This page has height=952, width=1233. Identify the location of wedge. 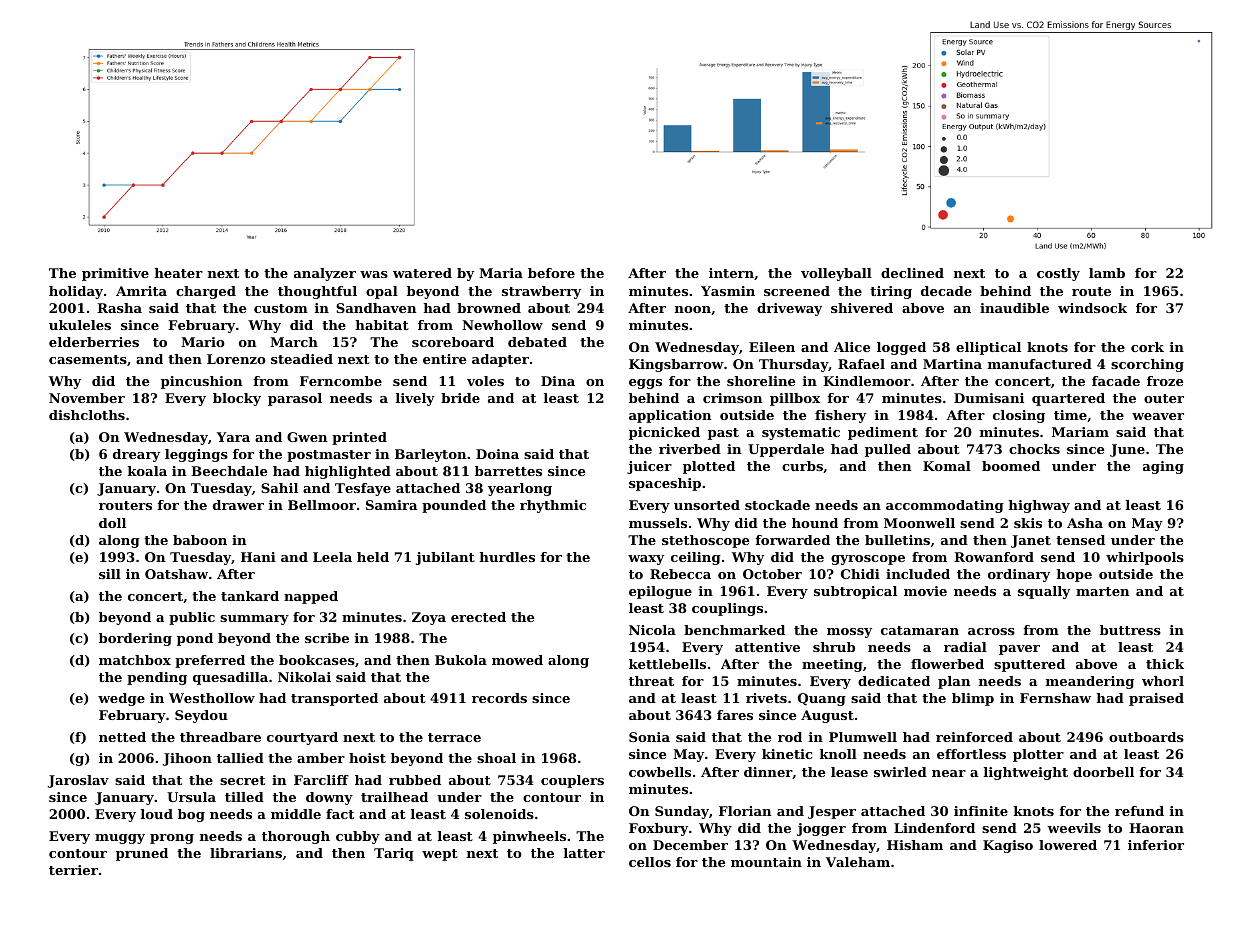
(121, 699).
